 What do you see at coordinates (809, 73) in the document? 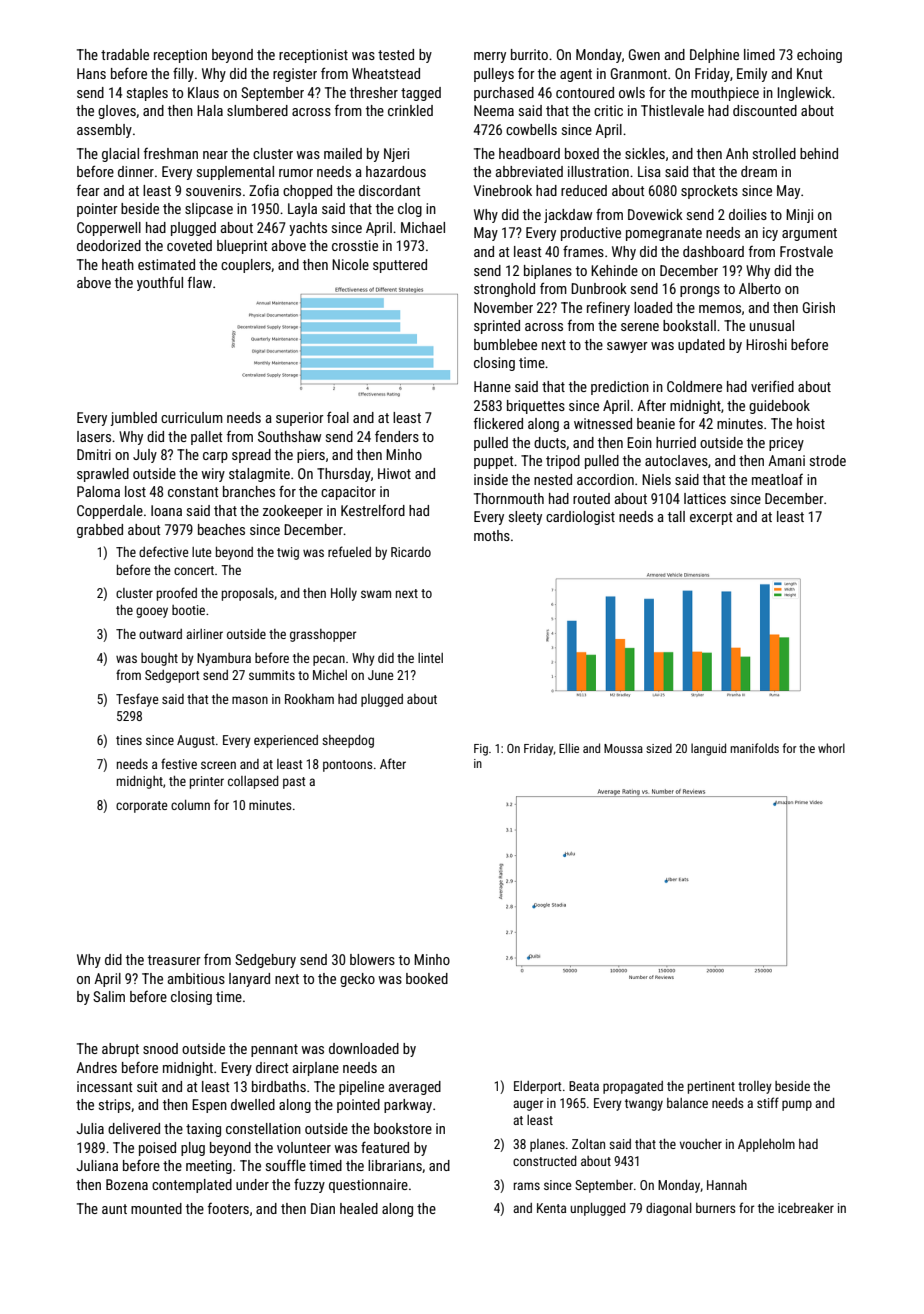
I see `Knut` at bounding box center [809, 73].
